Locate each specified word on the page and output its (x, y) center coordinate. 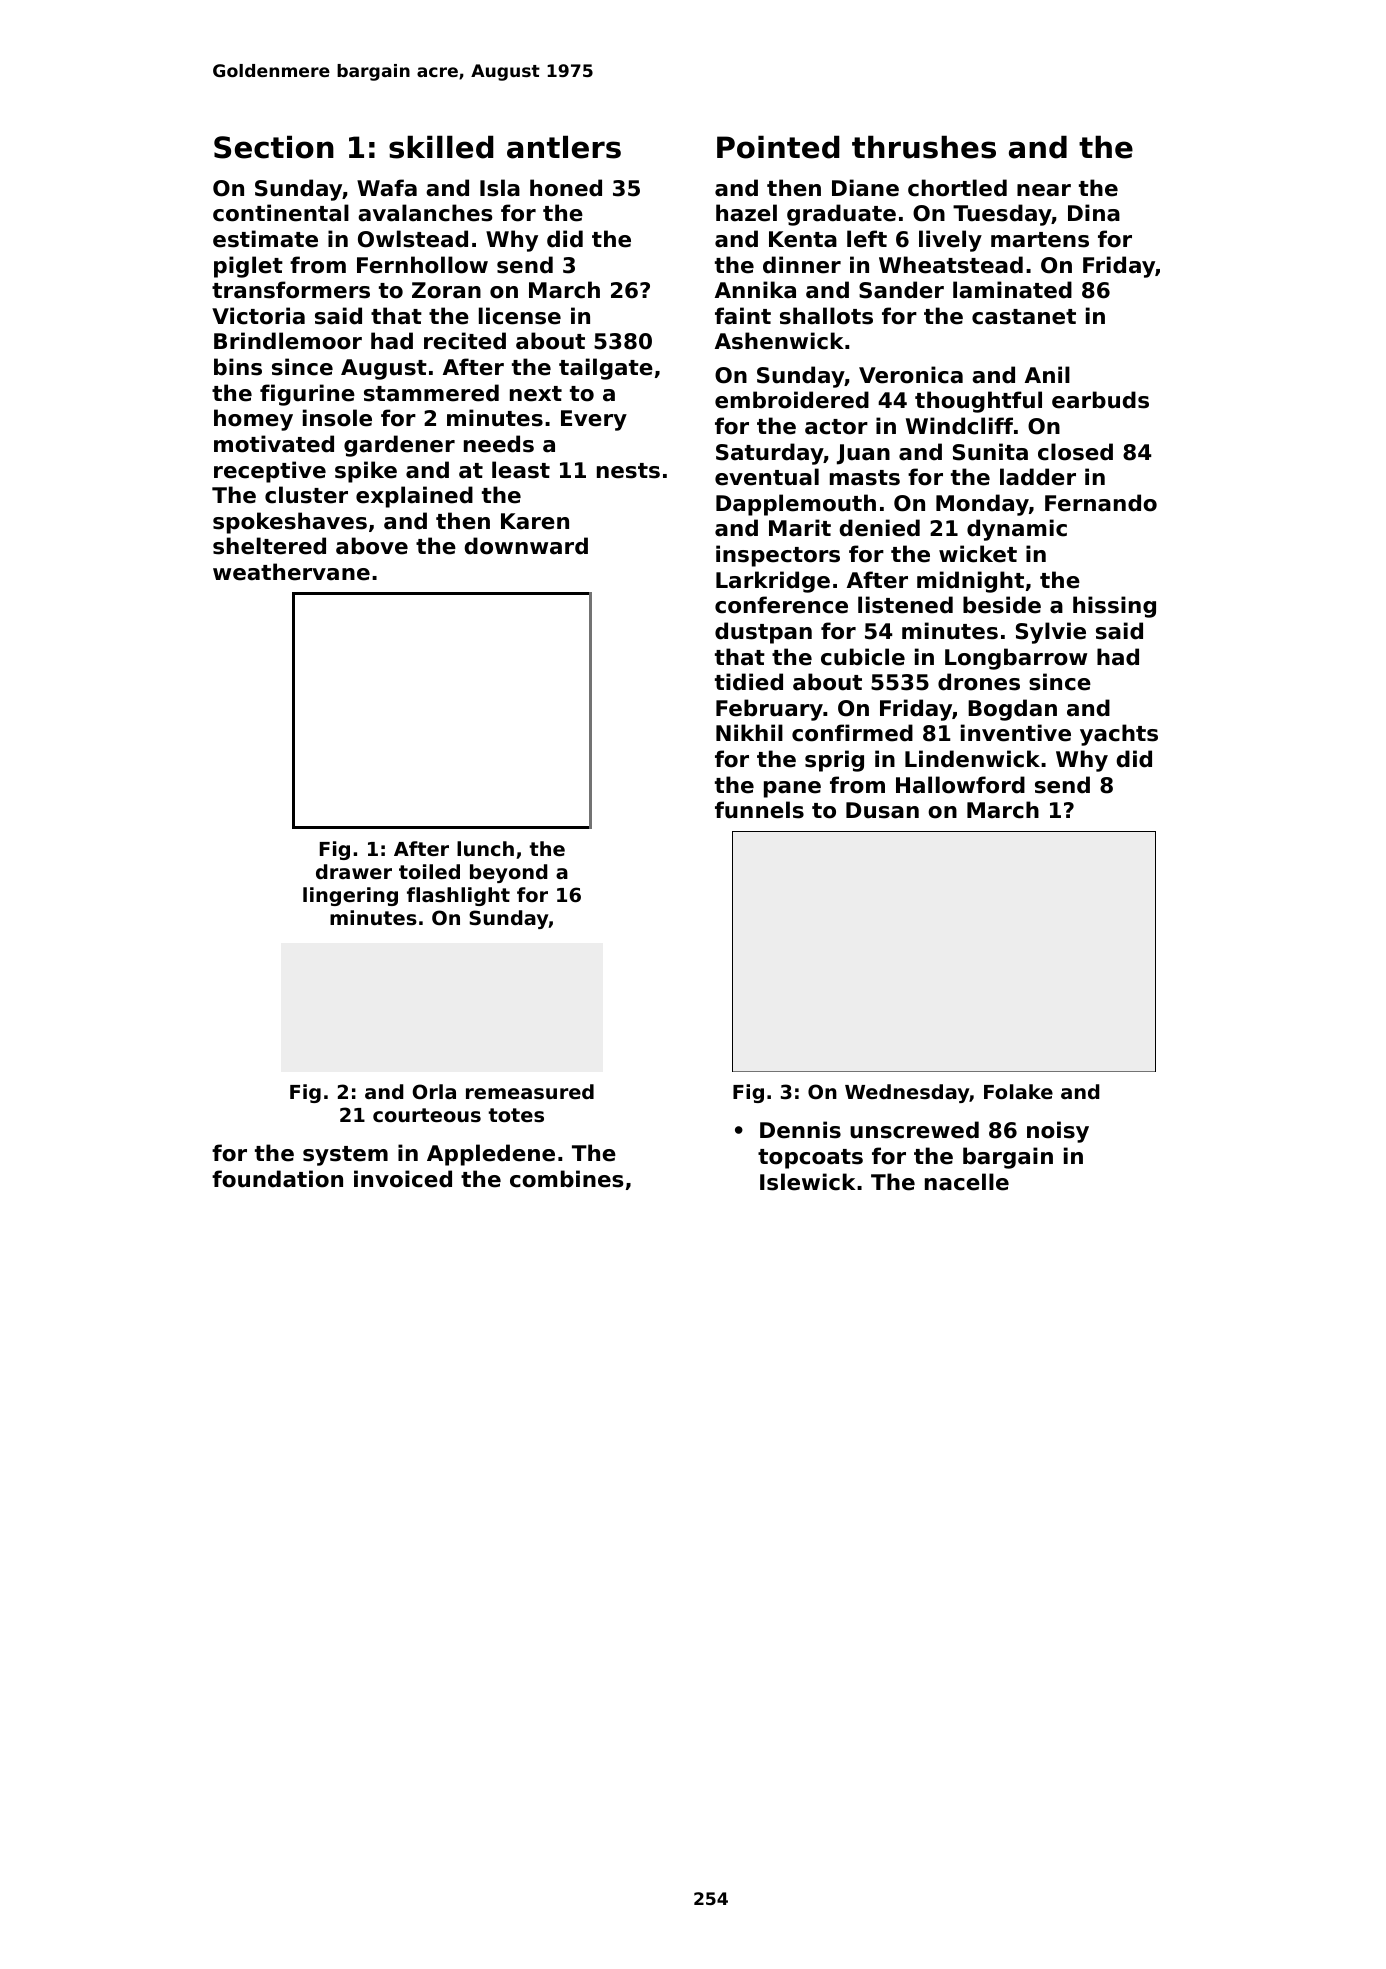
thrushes (924, 147)
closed (1075, 452)
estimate (265, 239)
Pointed (778, 147)
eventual (767, 477)
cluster (306, 495)
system (345, 1156)
